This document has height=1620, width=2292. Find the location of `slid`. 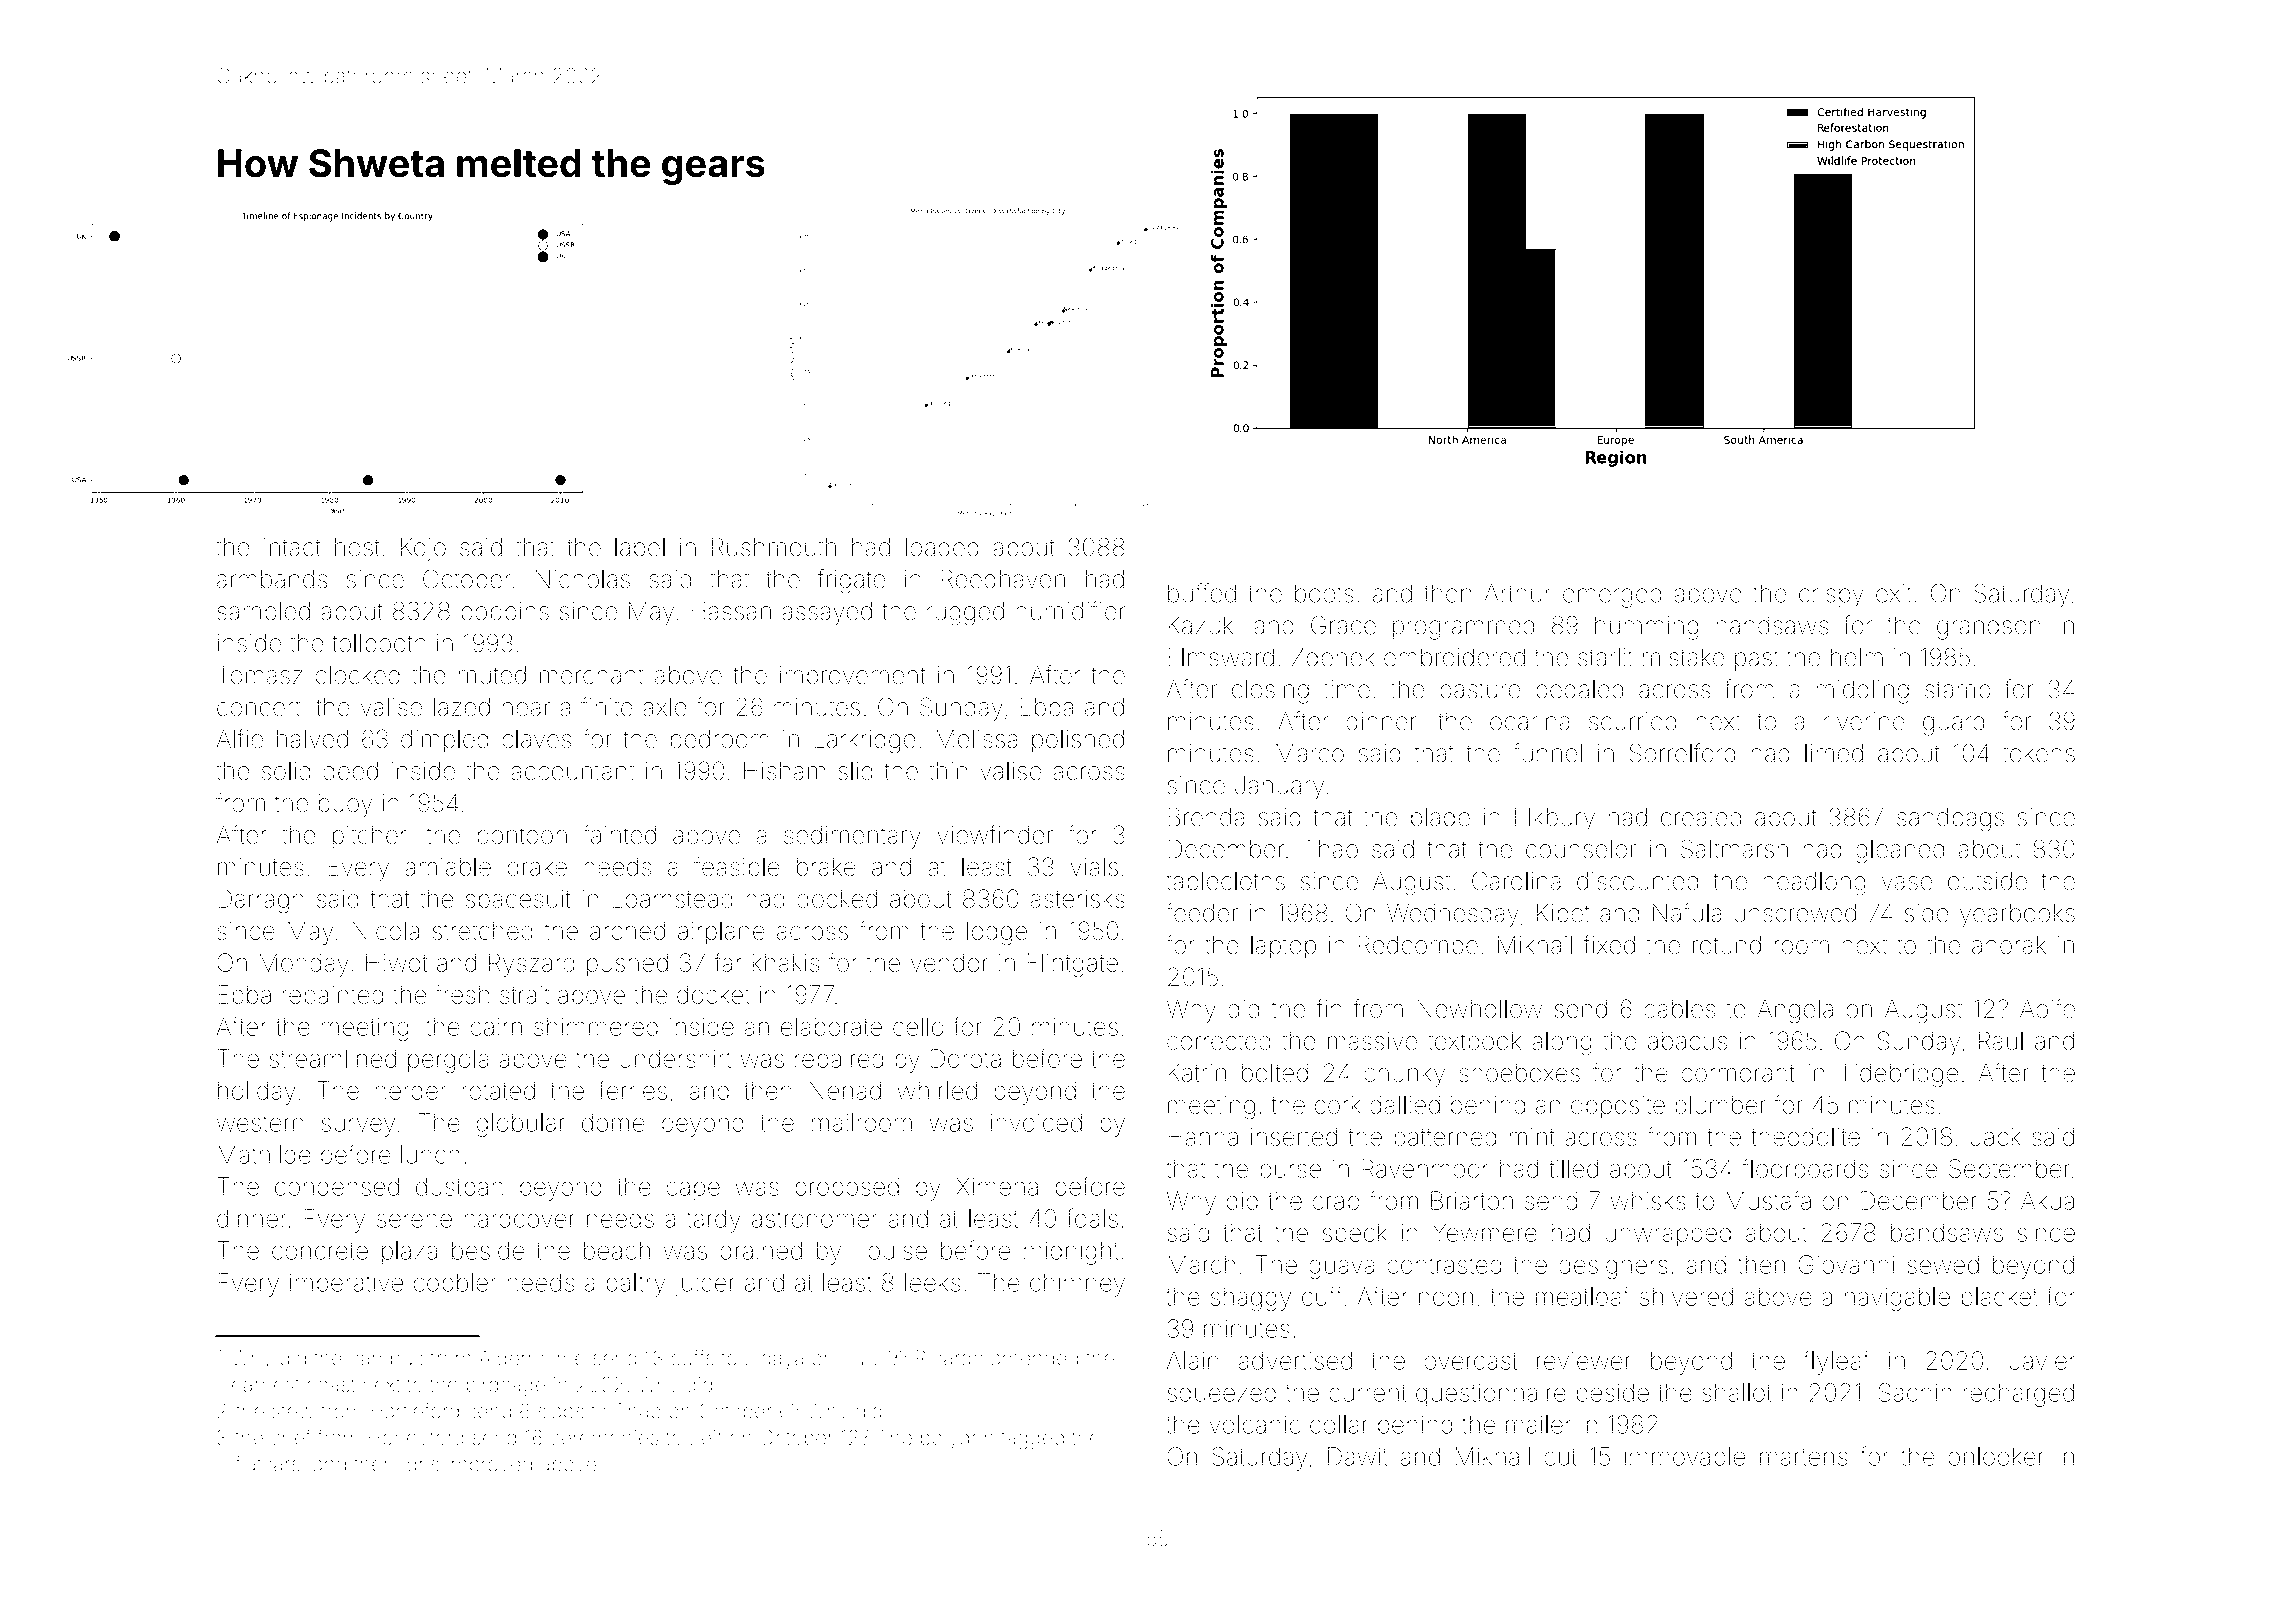

slid is located at coordinates (855, 771).
